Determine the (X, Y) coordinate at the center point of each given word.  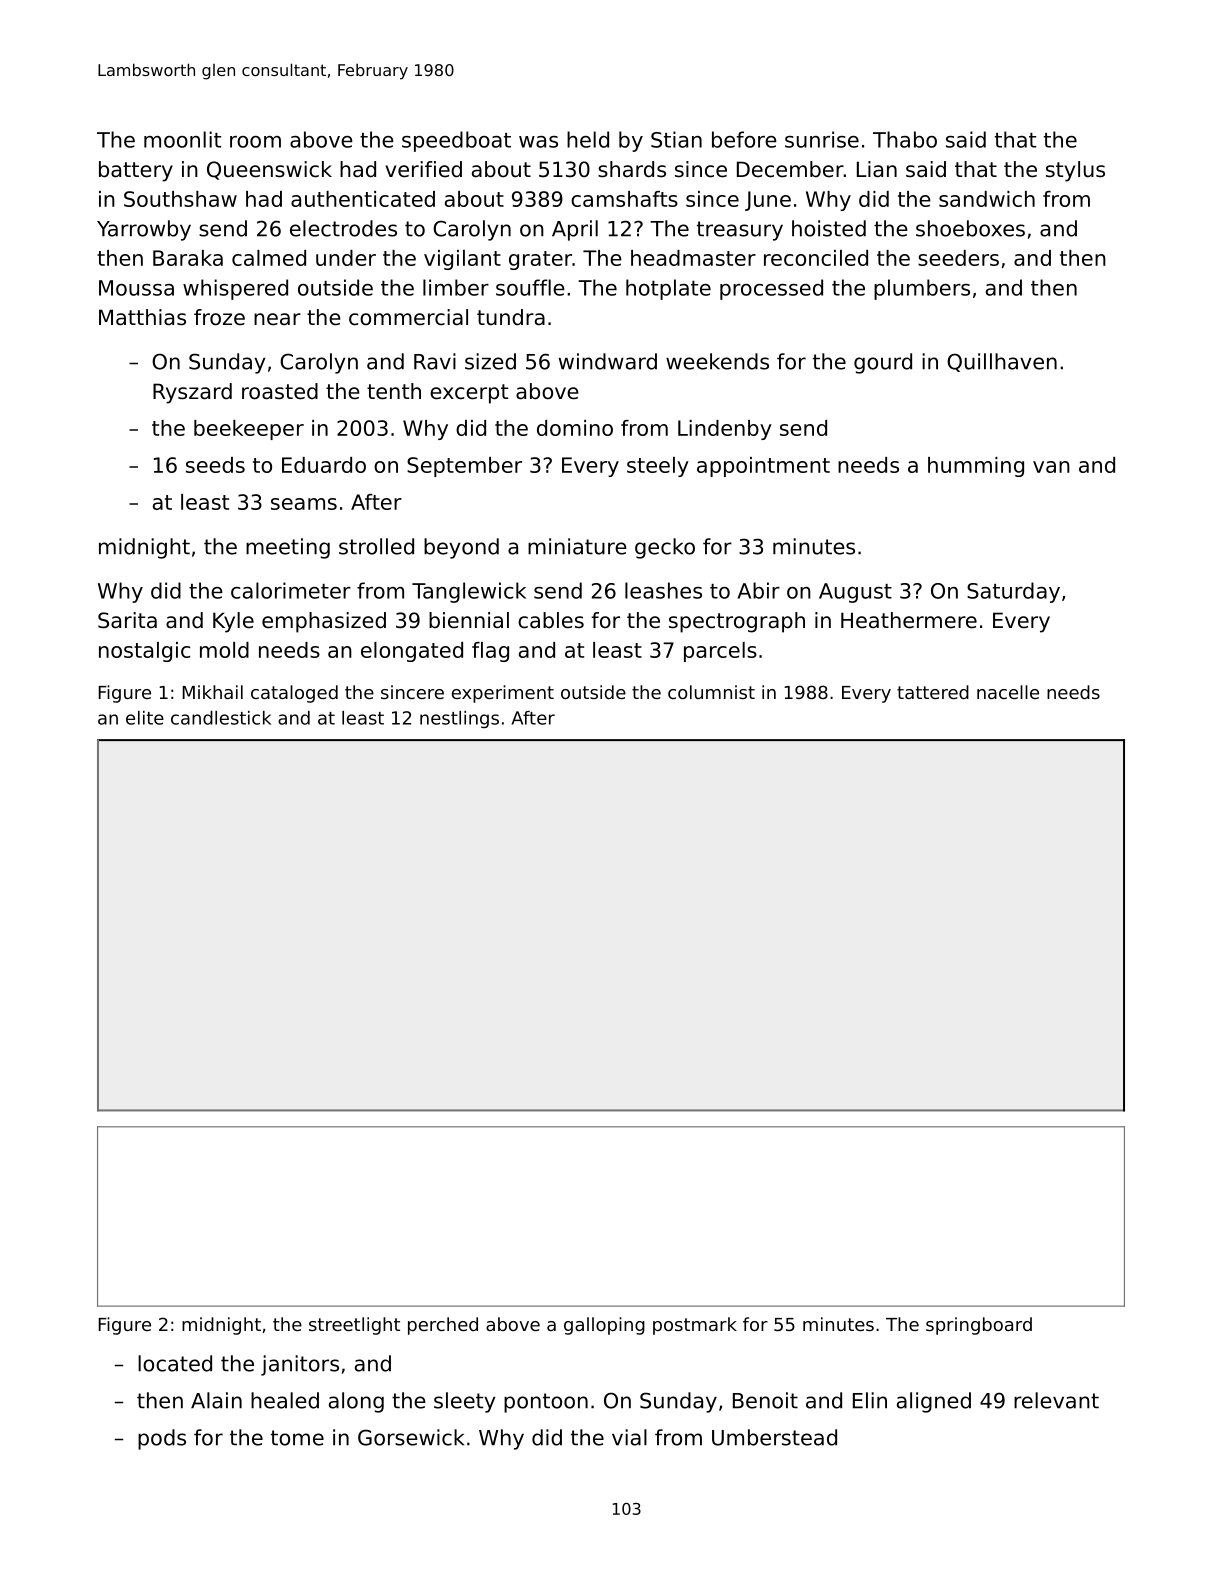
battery (136, 171)
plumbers (922, 289)
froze (219, 317)
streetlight (354, 1326)
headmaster (693, 258)
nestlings (459, 719)
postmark (695, 1326)
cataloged (294, 694)
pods (162, 1439)
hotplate (668, 289)
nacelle (1008, 692)
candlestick (221, 718)
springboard (979, 1326)
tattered (933, 692)
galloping (604, 1326)
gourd (883, 363)
